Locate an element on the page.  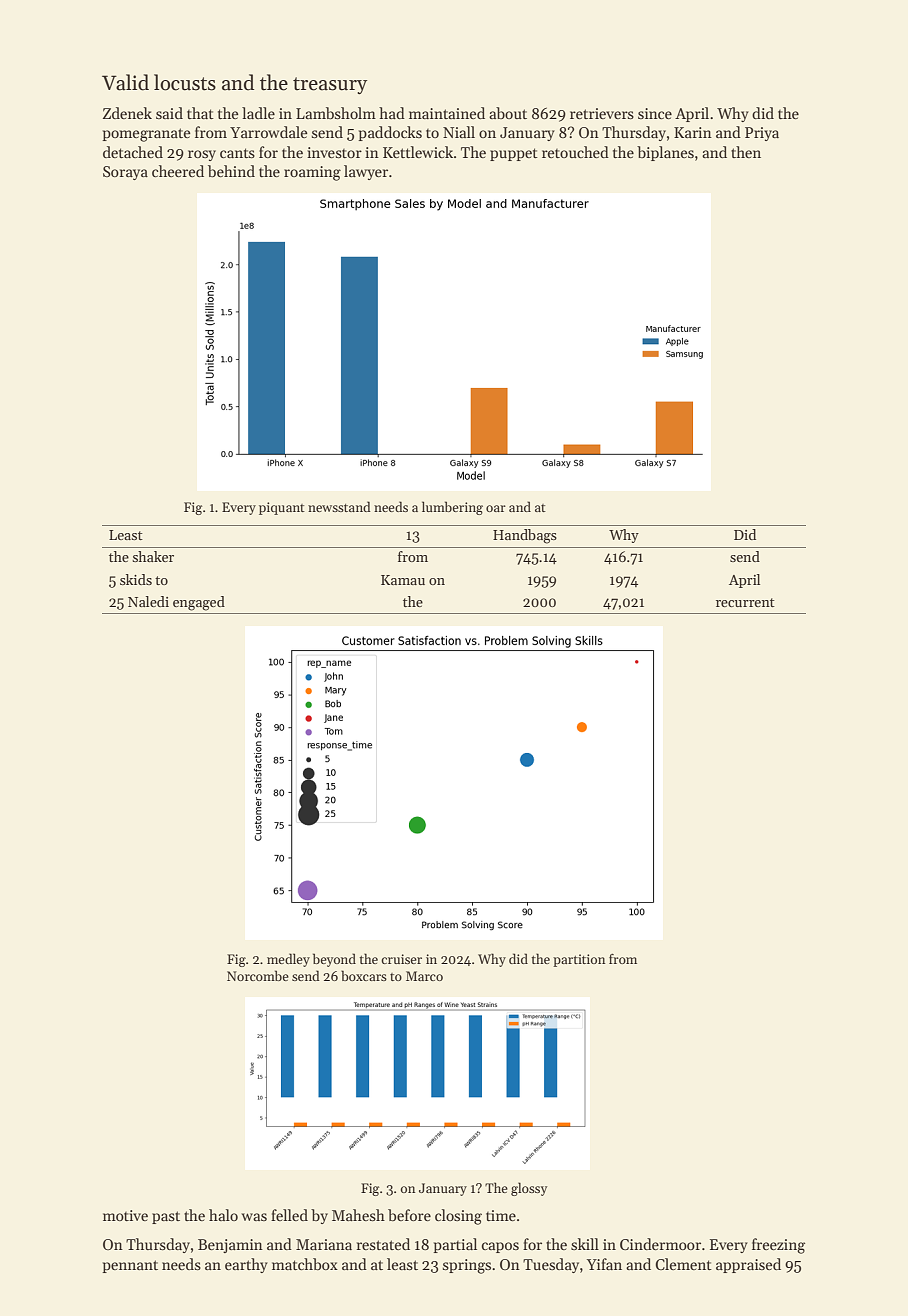
boxcars is located at coordinates (364, 975).
